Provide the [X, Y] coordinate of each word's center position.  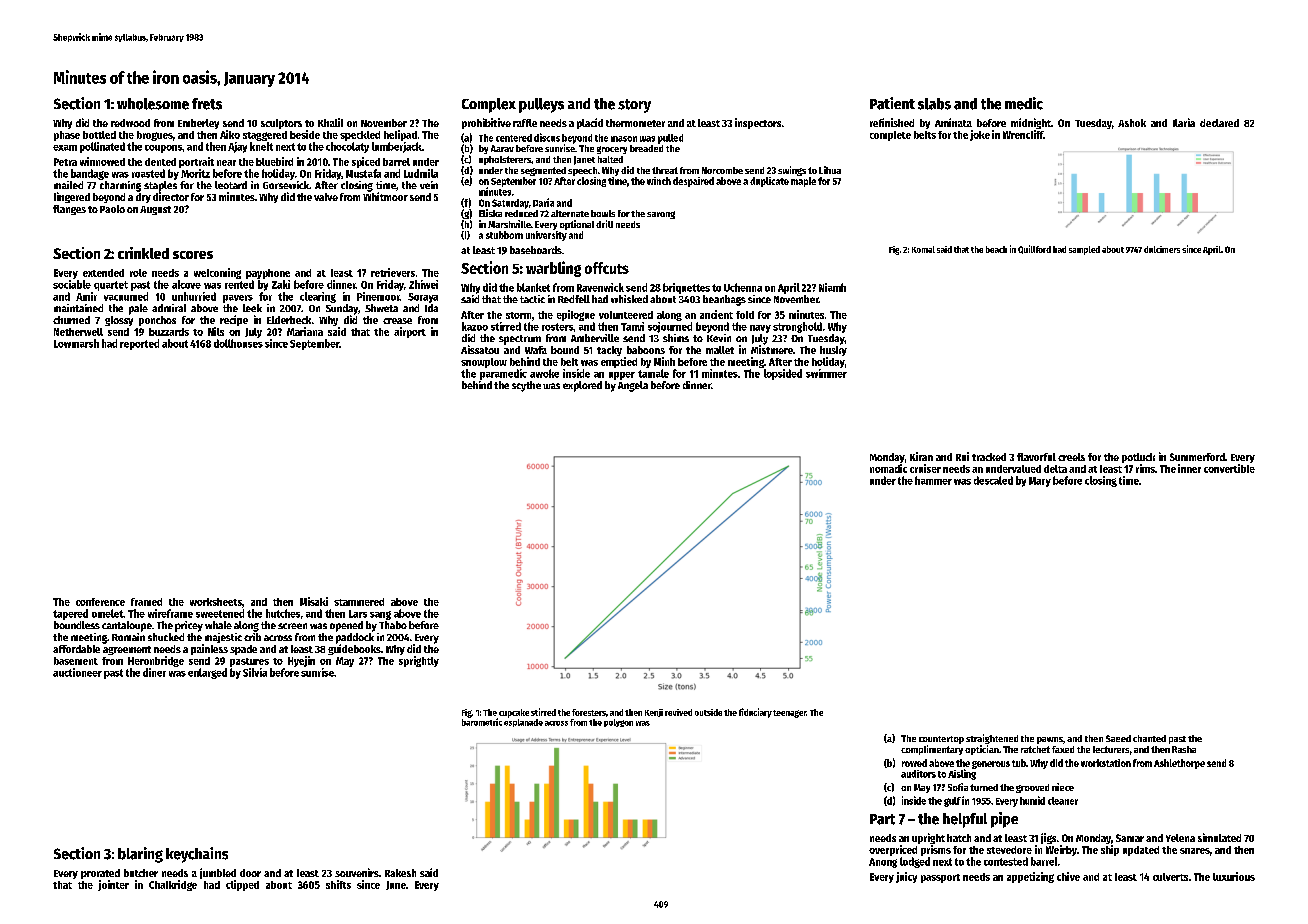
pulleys [541, 105]
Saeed [1118, 738]
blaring [140, 855]
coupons [163, 149]
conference [100, 602]
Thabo [393, 625]
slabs [934, 104]
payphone [268, 274]
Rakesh [400, 873]
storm [518, 315]
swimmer [826, 373]
